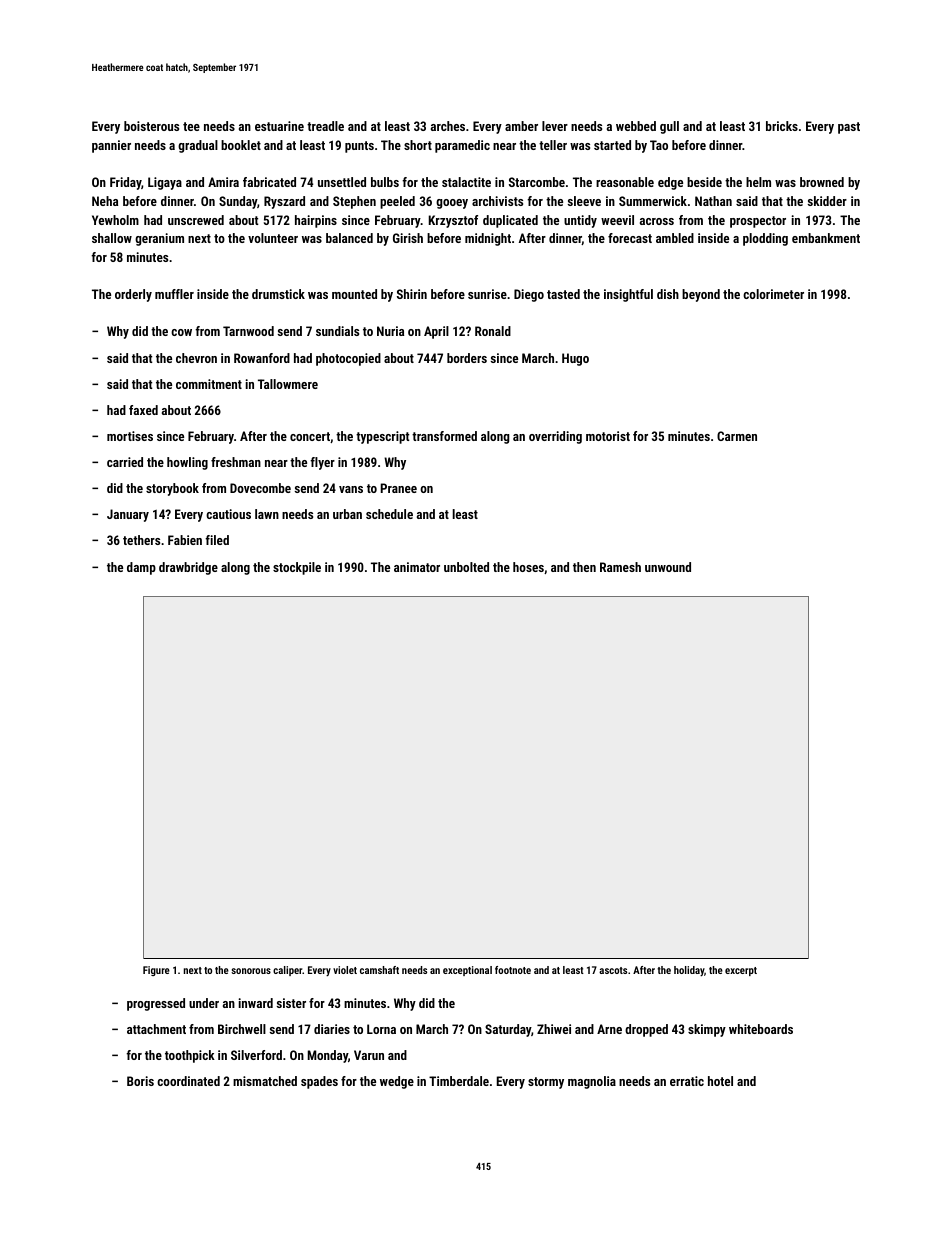  What do you see at coordinates (720, 1081) in the screenshot?
I see `hotel` at bounding box center [720, 1081].
